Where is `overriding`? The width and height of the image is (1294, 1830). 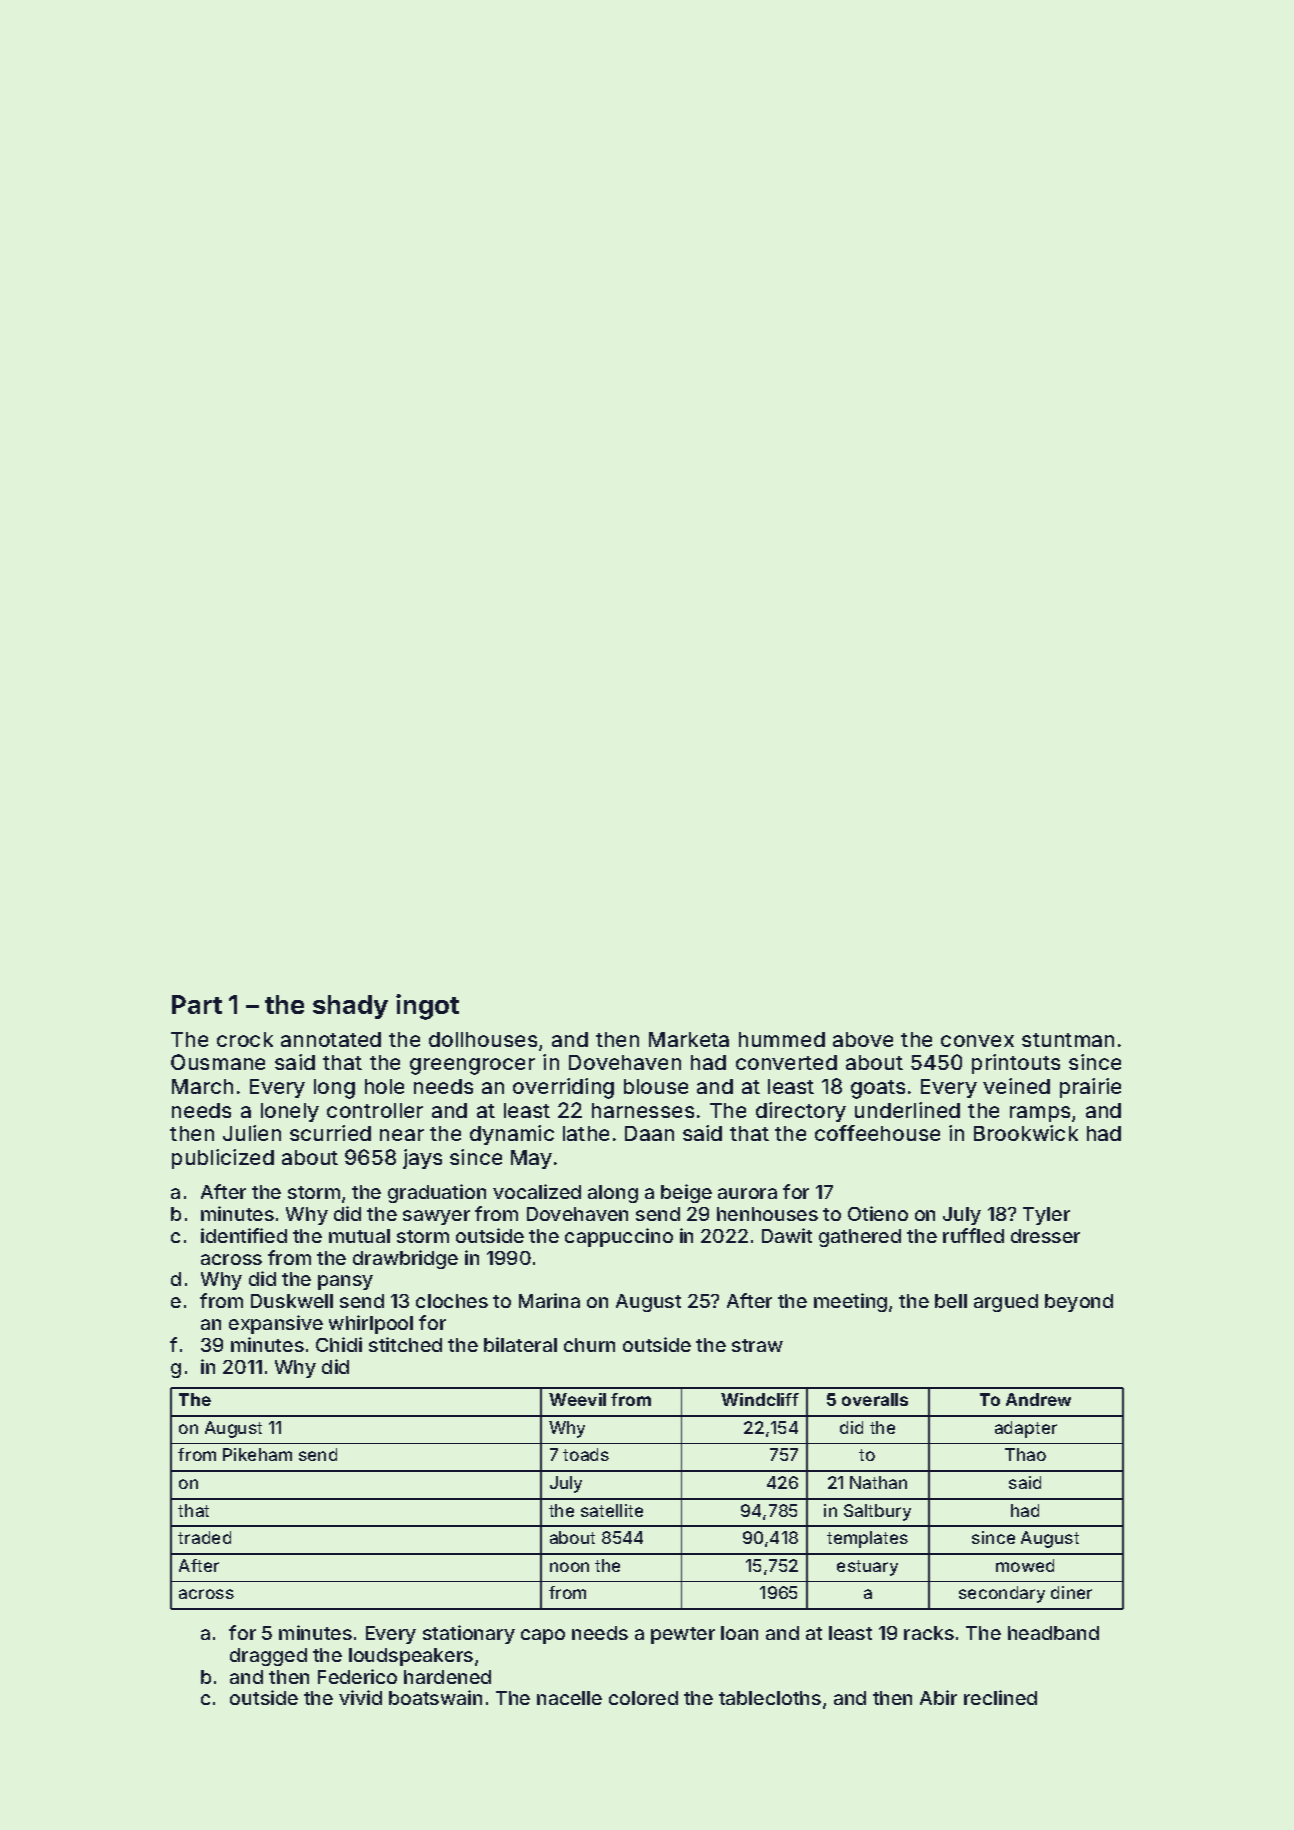
overriding is located at coordinates (563, 1088).
